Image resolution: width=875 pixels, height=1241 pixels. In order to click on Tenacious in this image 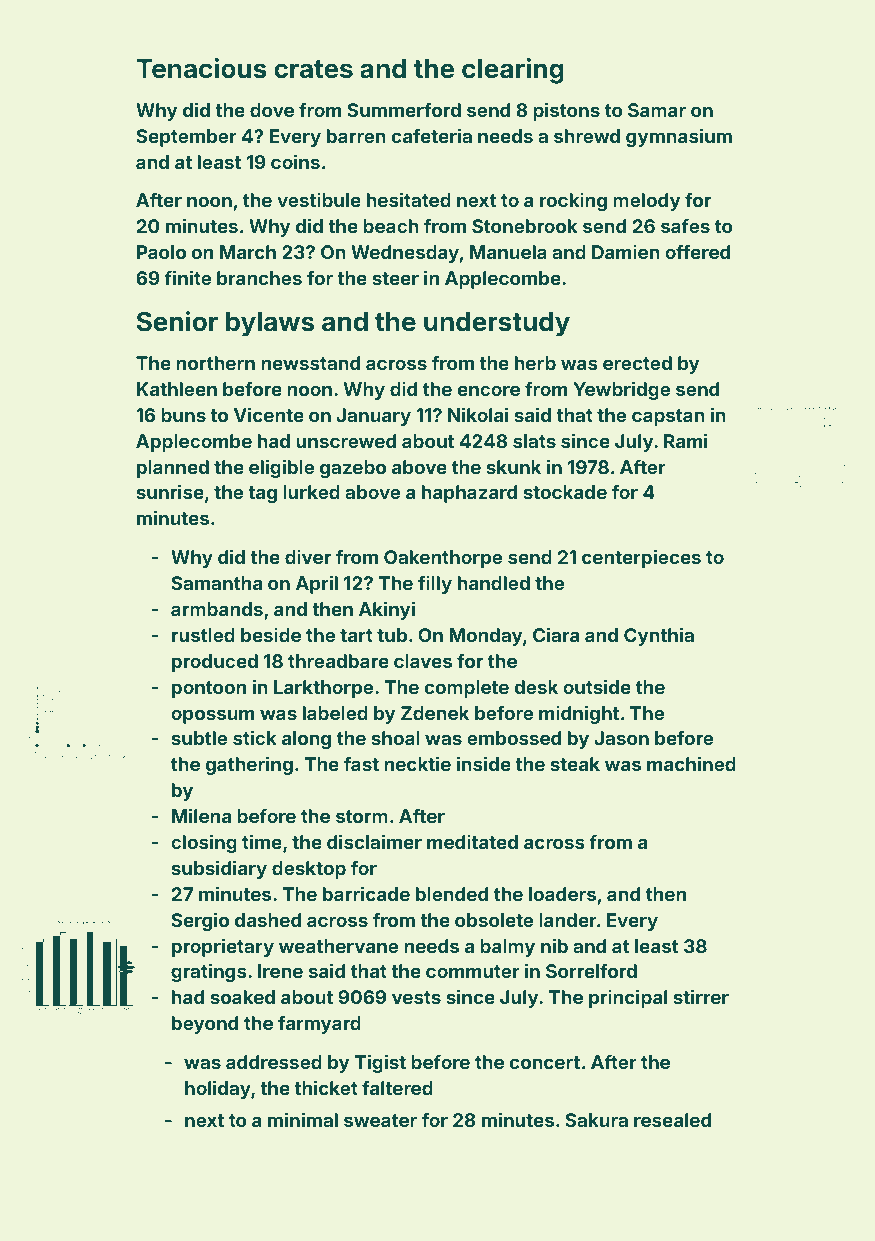, I will do `click(201, 68)`.
